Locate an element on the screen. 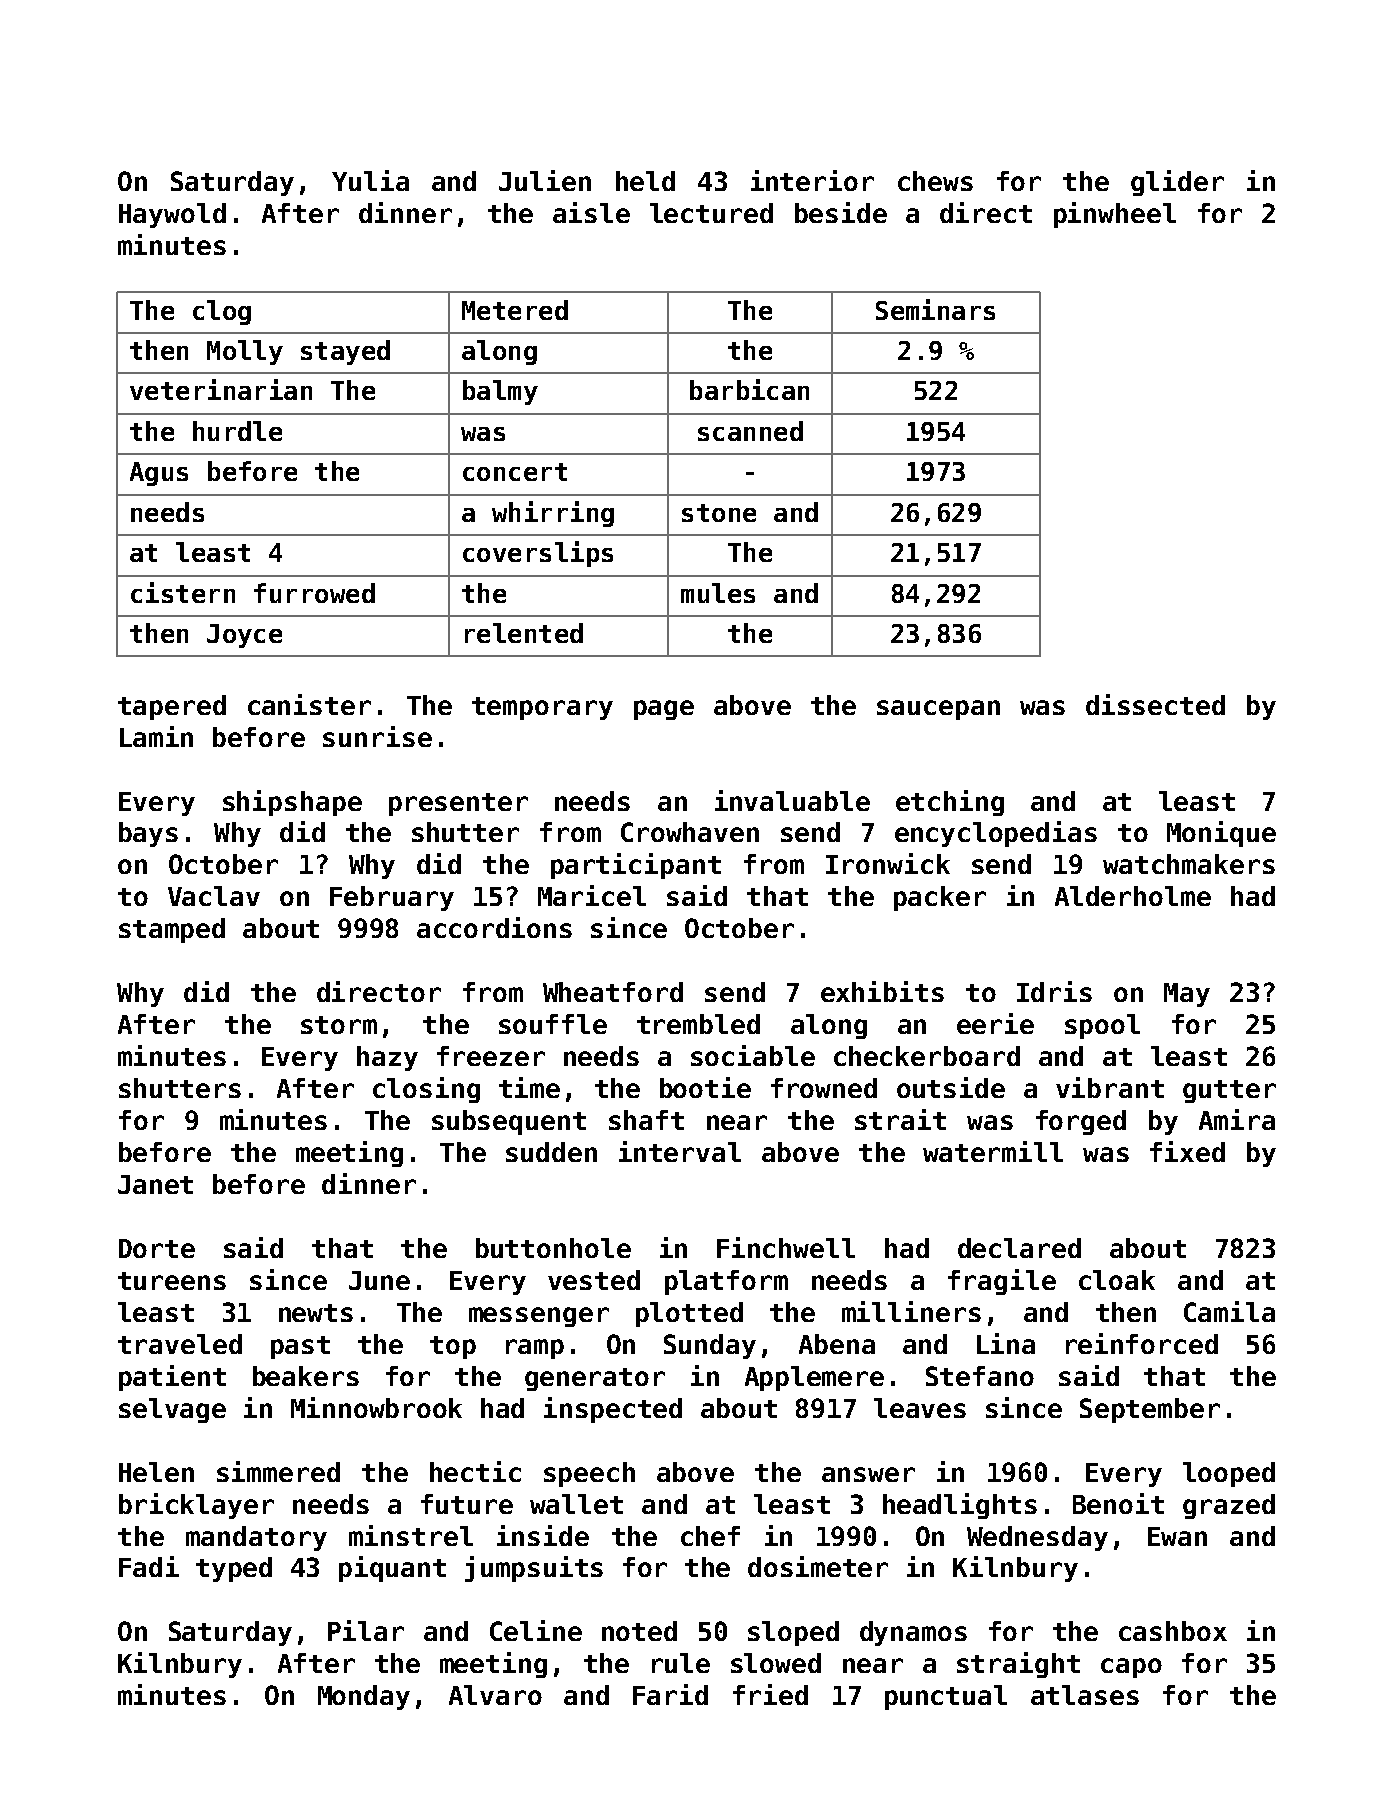 This screenshot has height=1804, width=1394. Monday is located at coordinates (364, 1697).
